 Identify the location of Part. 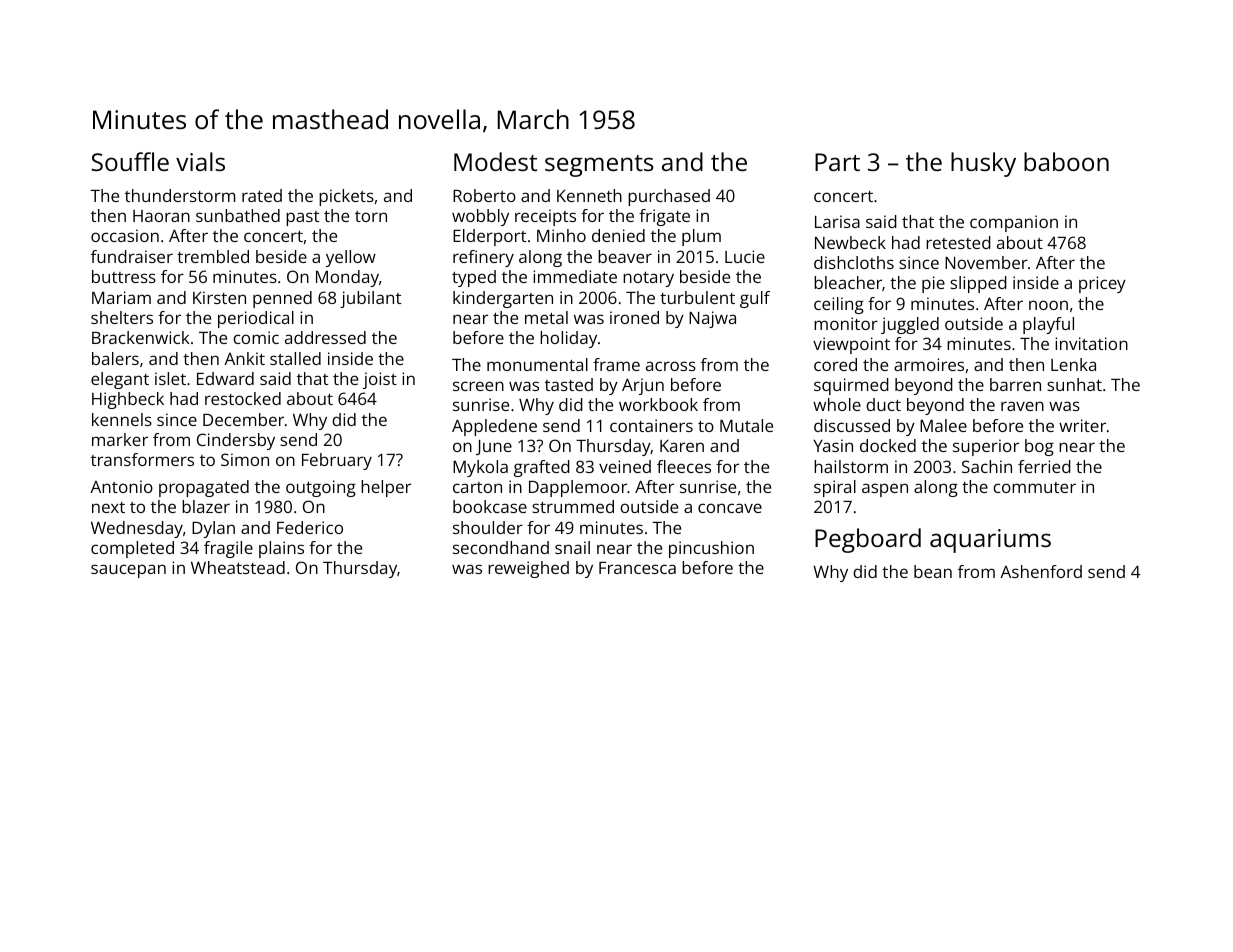
(837, 162).
